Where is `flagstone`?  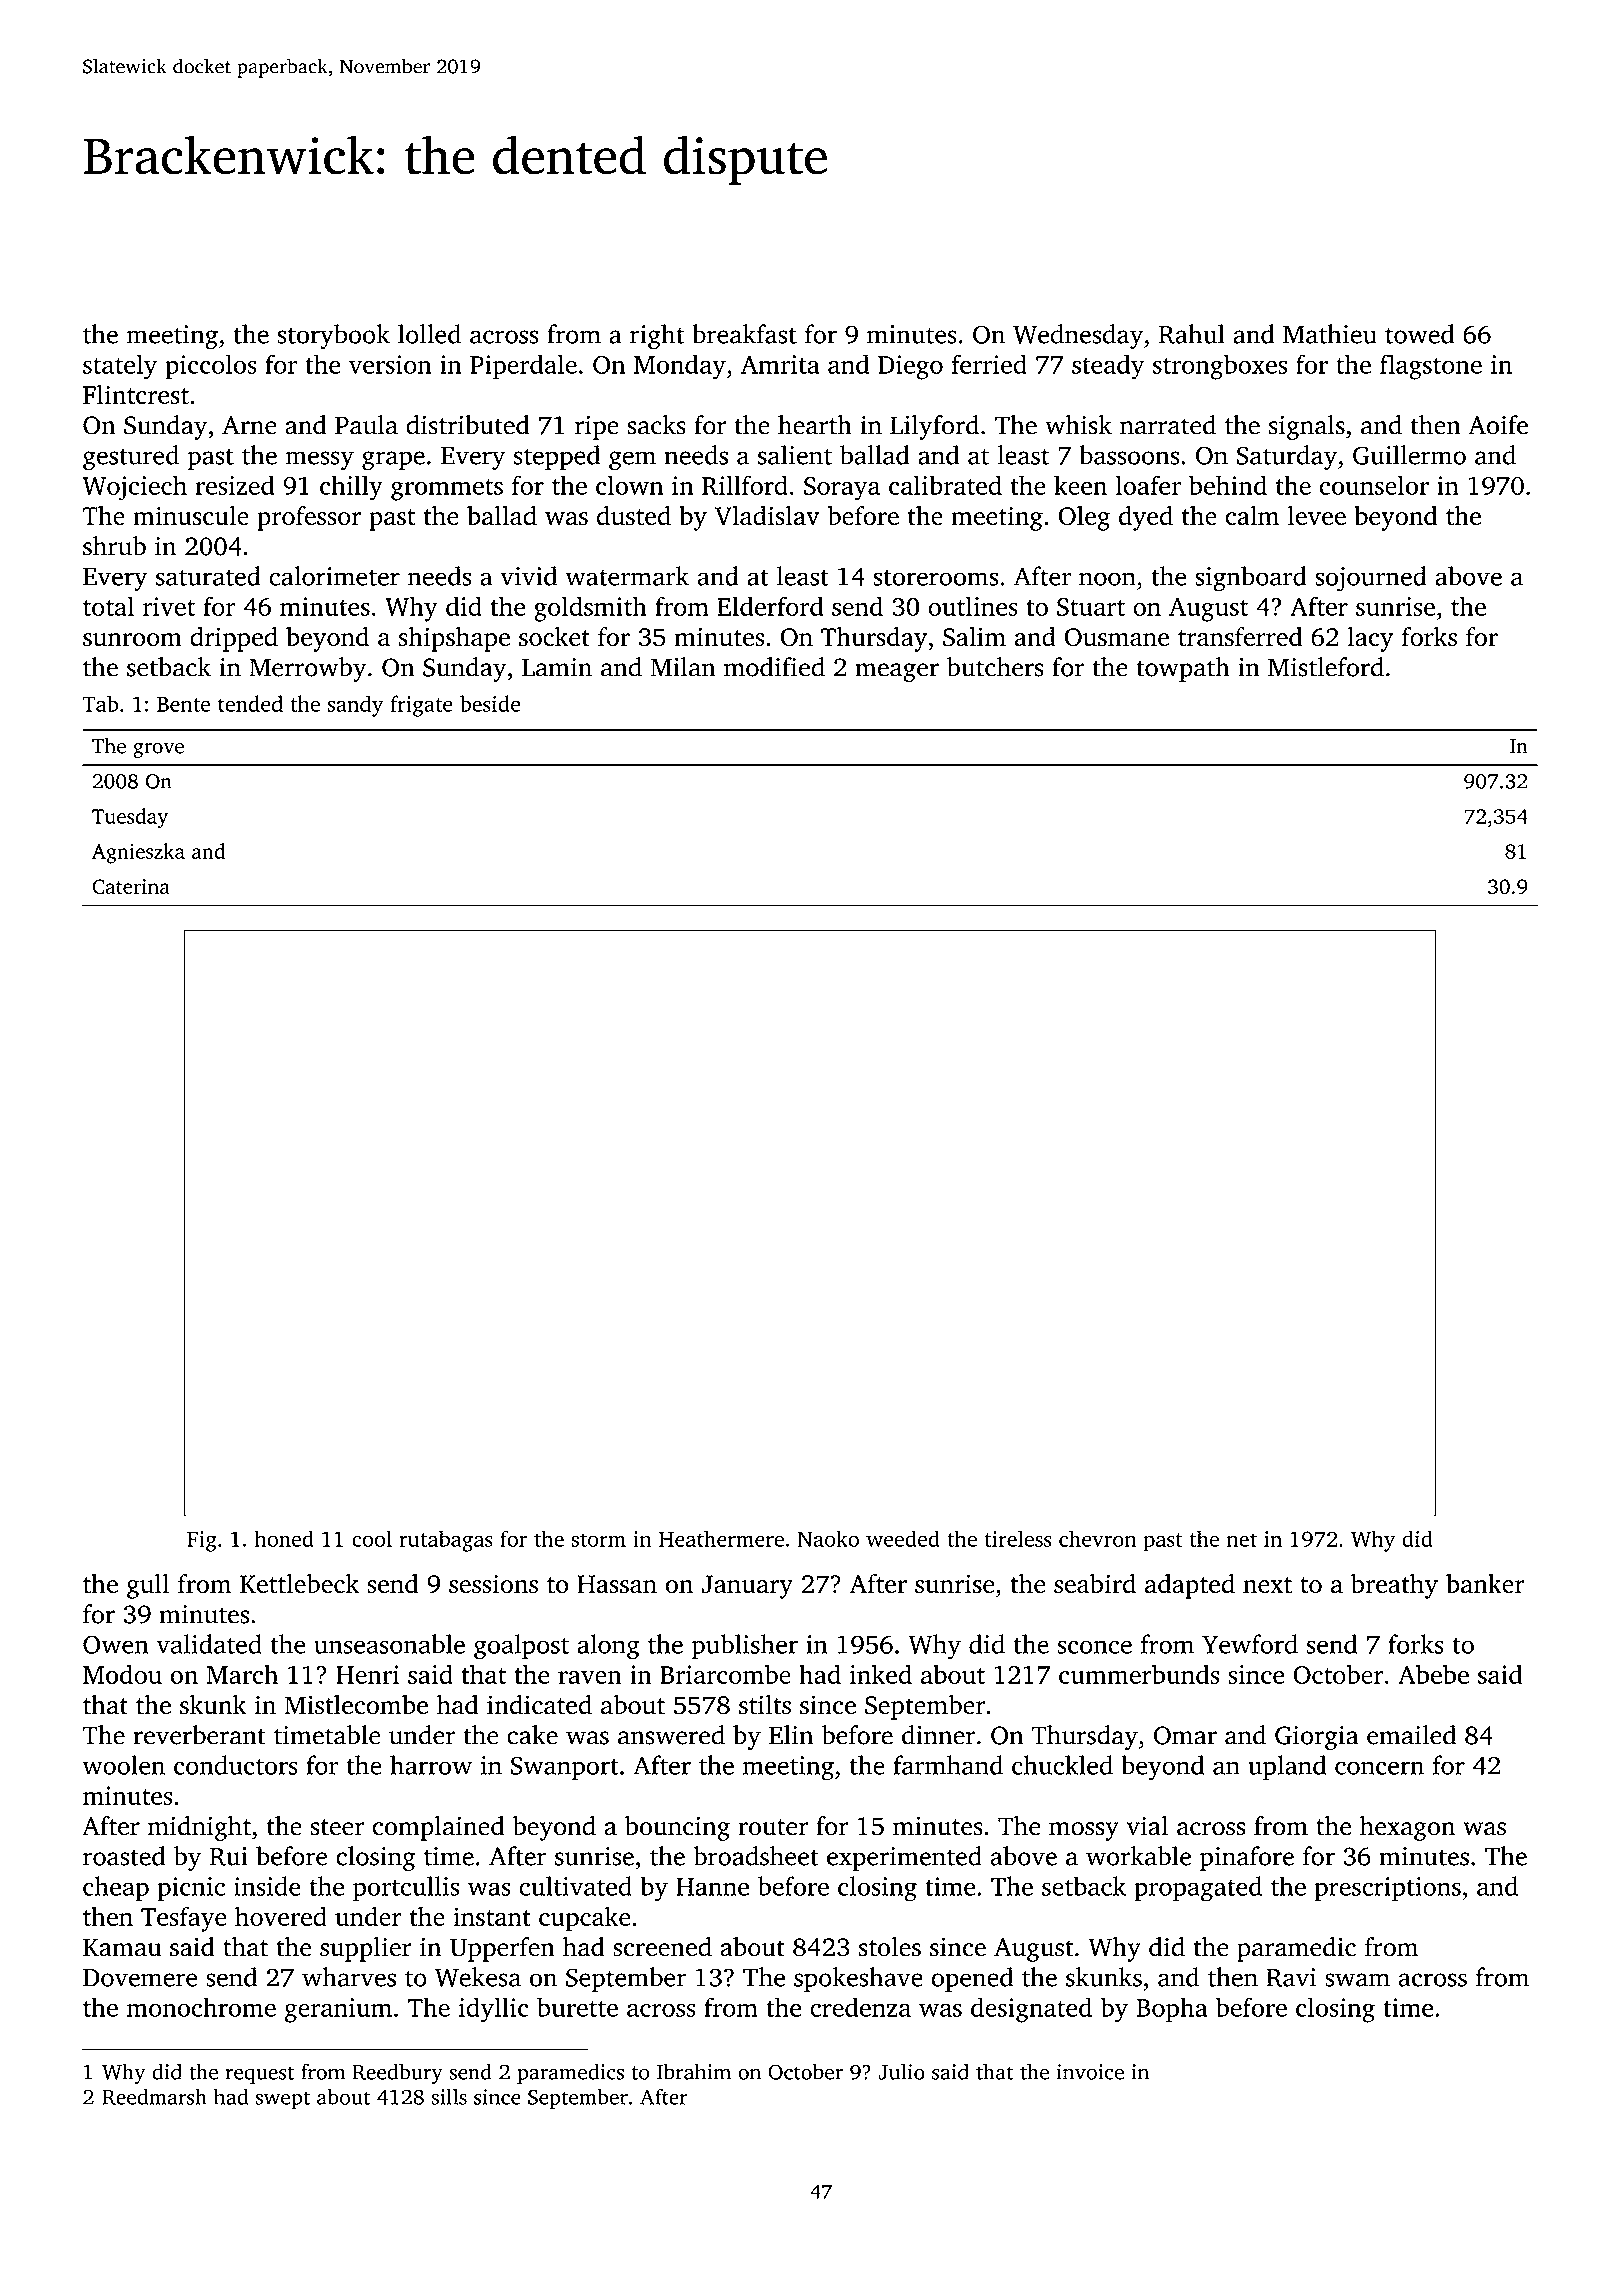 flagstone is located at coordinates (1431, 367).
